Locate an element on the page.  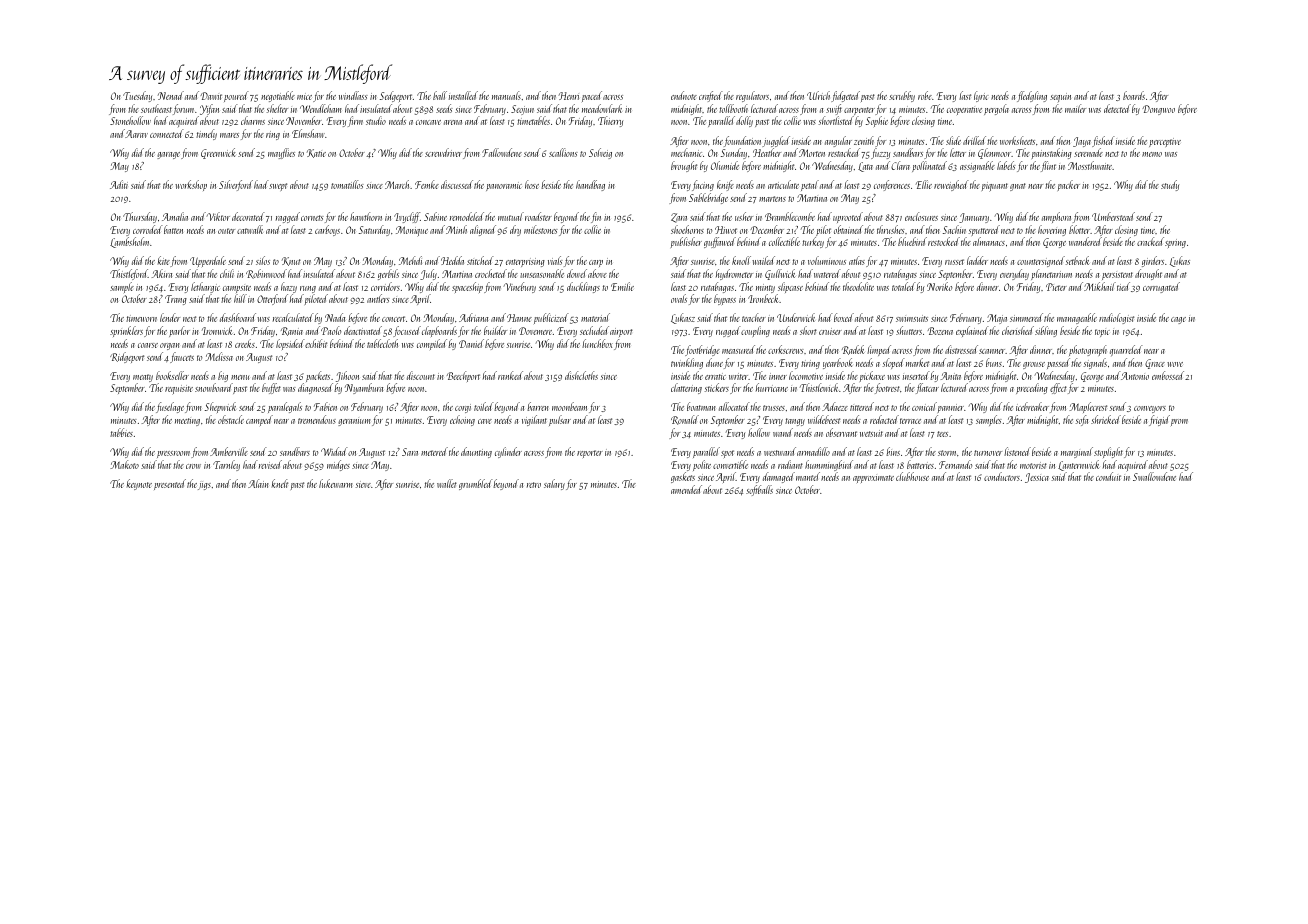
dishcloths is located at coordinates (581, 375).
